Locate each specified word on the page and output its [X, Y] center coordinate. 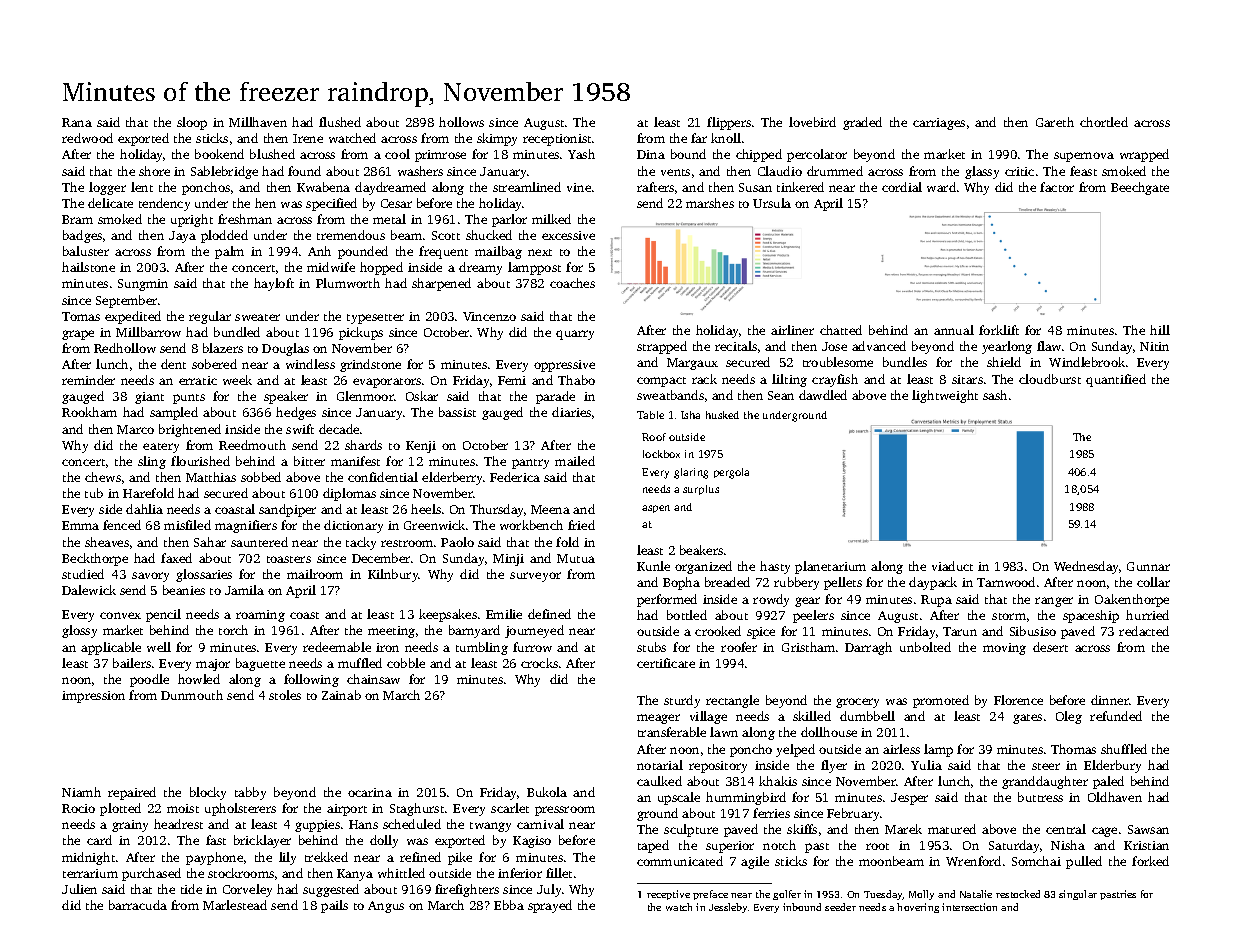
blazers [223, 348]
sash [995, 395]
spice [761, 633]
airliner [792, 330]
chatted [841, 330]
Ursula [772, 203]
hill [1160, 330]
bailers [132, 663]
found [304, 171]
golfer [787, 895]
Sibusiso [1033, 631]
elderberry [452, 478]
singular [1078, 895]
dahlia [144, 509]
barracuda [138, 905]
